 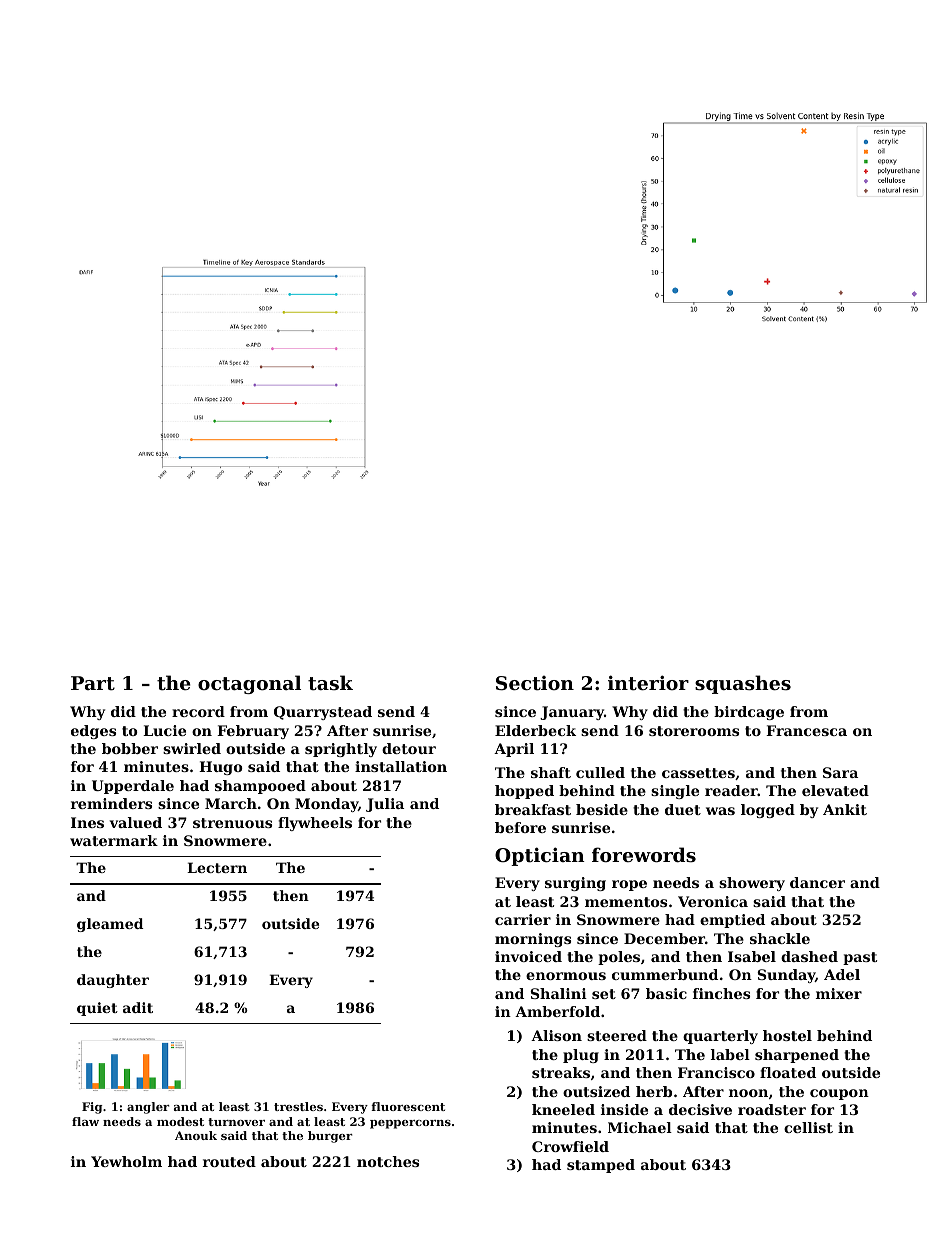 What do you see at coordinates (556, 1035) in the image?
I see `Alison` at bounding box center [556, 1035].
